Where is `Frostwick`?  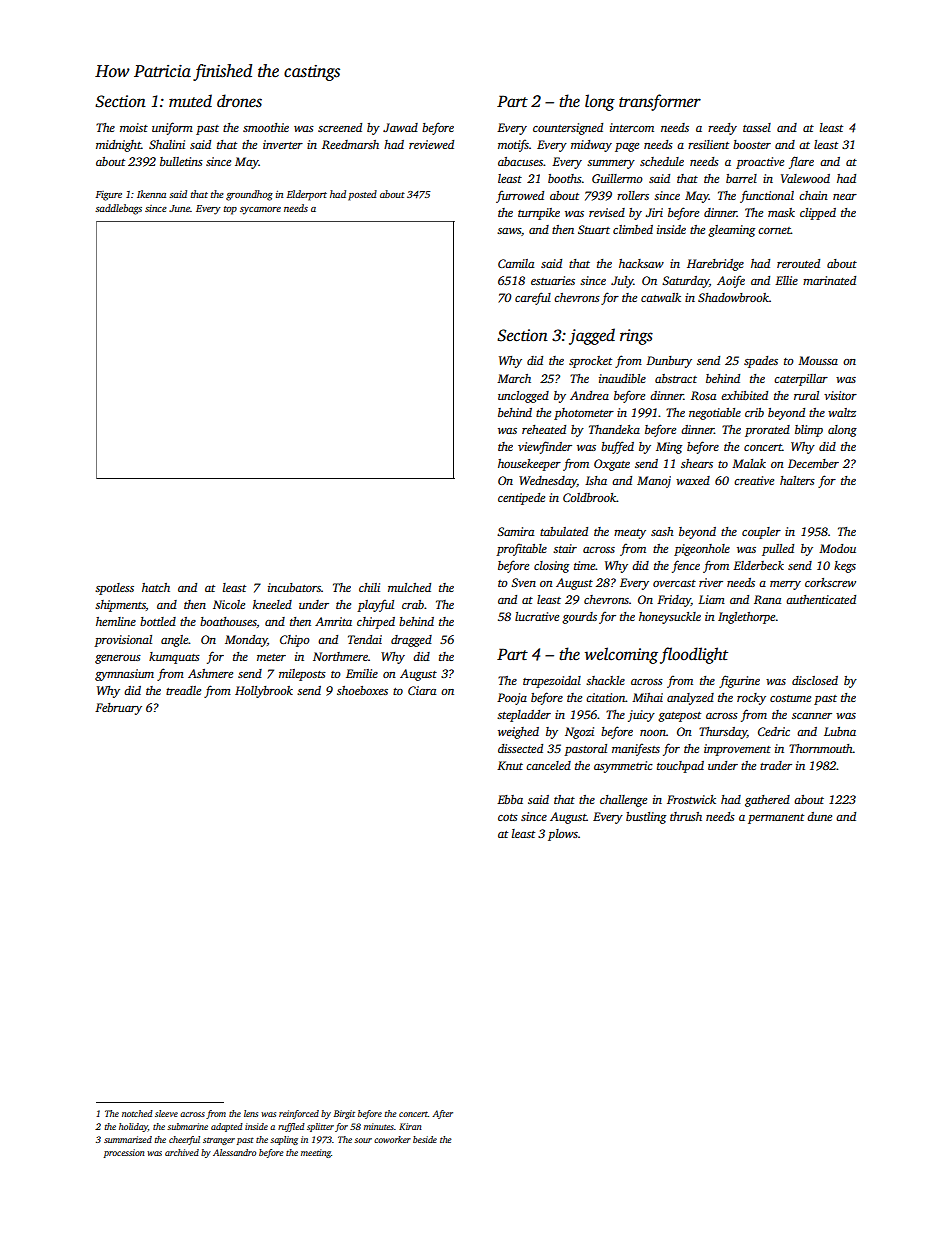
Frostwick is located at coordinates (691, 799).
